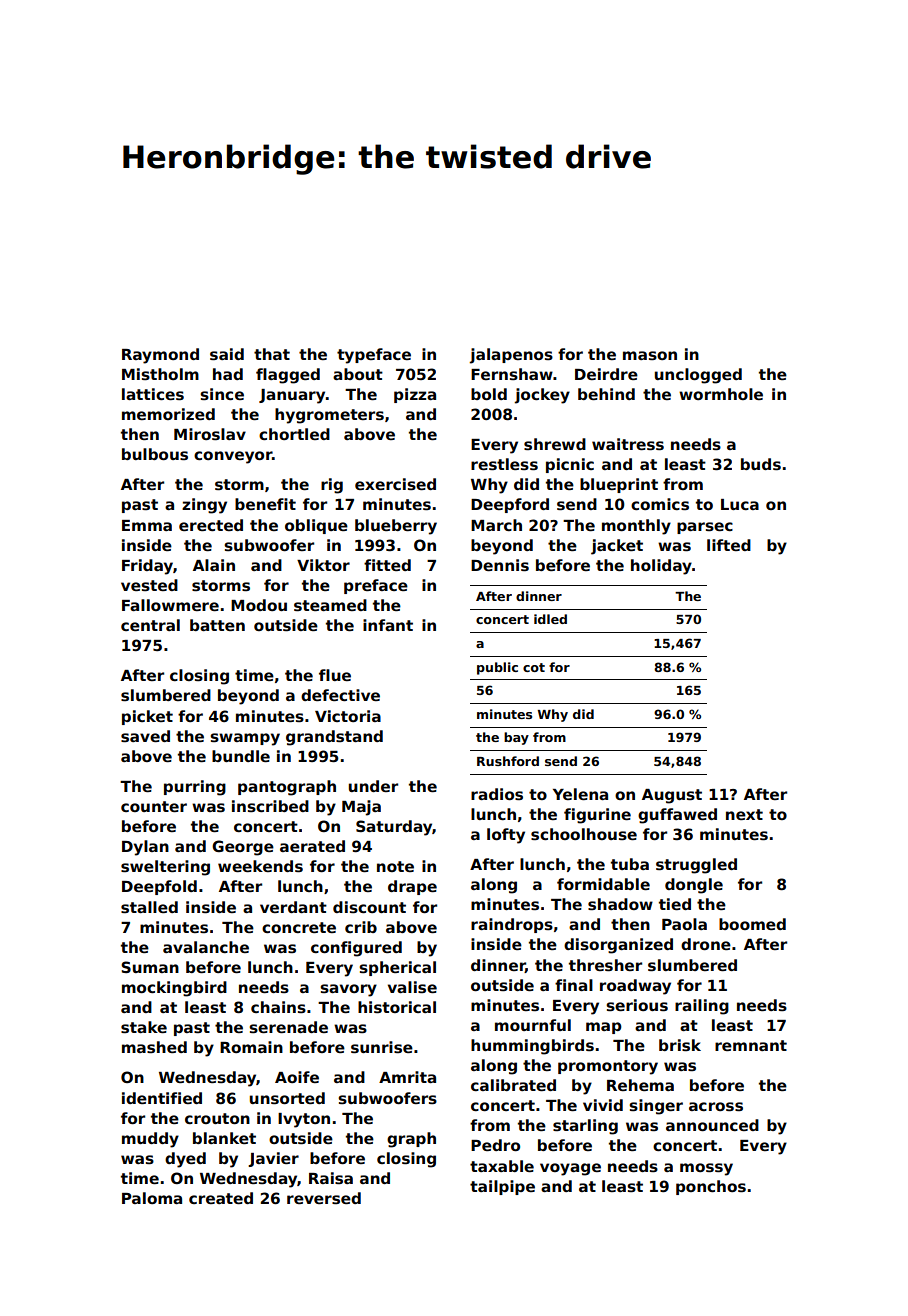  What do you see at coordinates (160, 374) in the image?
I see `Mistholm` at bounding box center [160, 374].
